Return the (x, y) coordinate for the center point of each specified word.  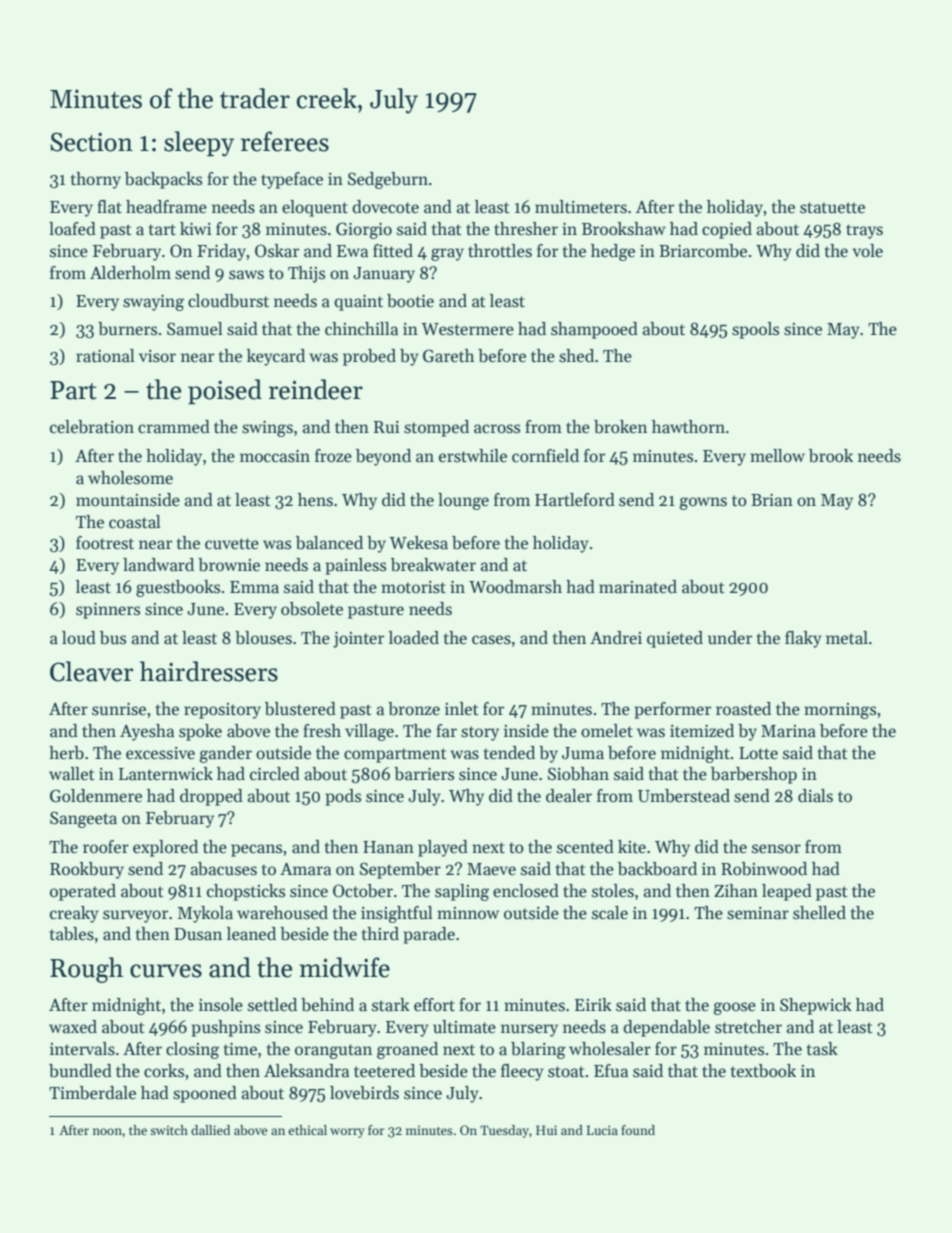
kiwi (195, 228)
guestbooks (178, 588)
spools (755, 330)
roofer (106, 847)
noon (107, 1131)
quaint (358, 303)
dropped (211, 797)
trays (864, 231)
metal (847, 638)
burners (127, 329)
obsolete (312, 609)
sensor (776, 849)
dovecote (385, 207)
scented (585, 847)
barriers (424, 774)
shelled (819, 913)
